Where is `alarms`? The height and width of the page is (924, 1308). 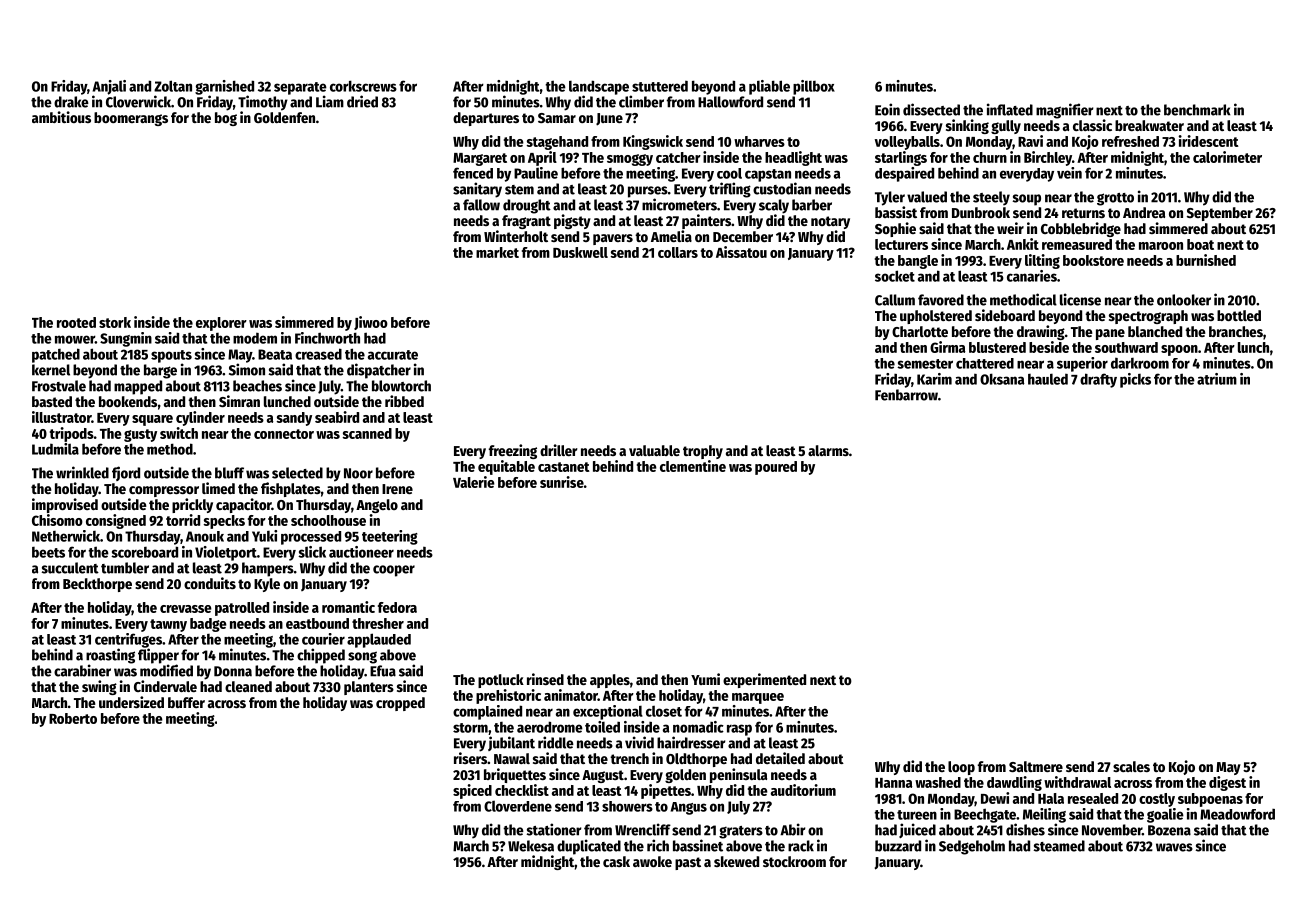 alarms is located at coordinates (828, 450).
